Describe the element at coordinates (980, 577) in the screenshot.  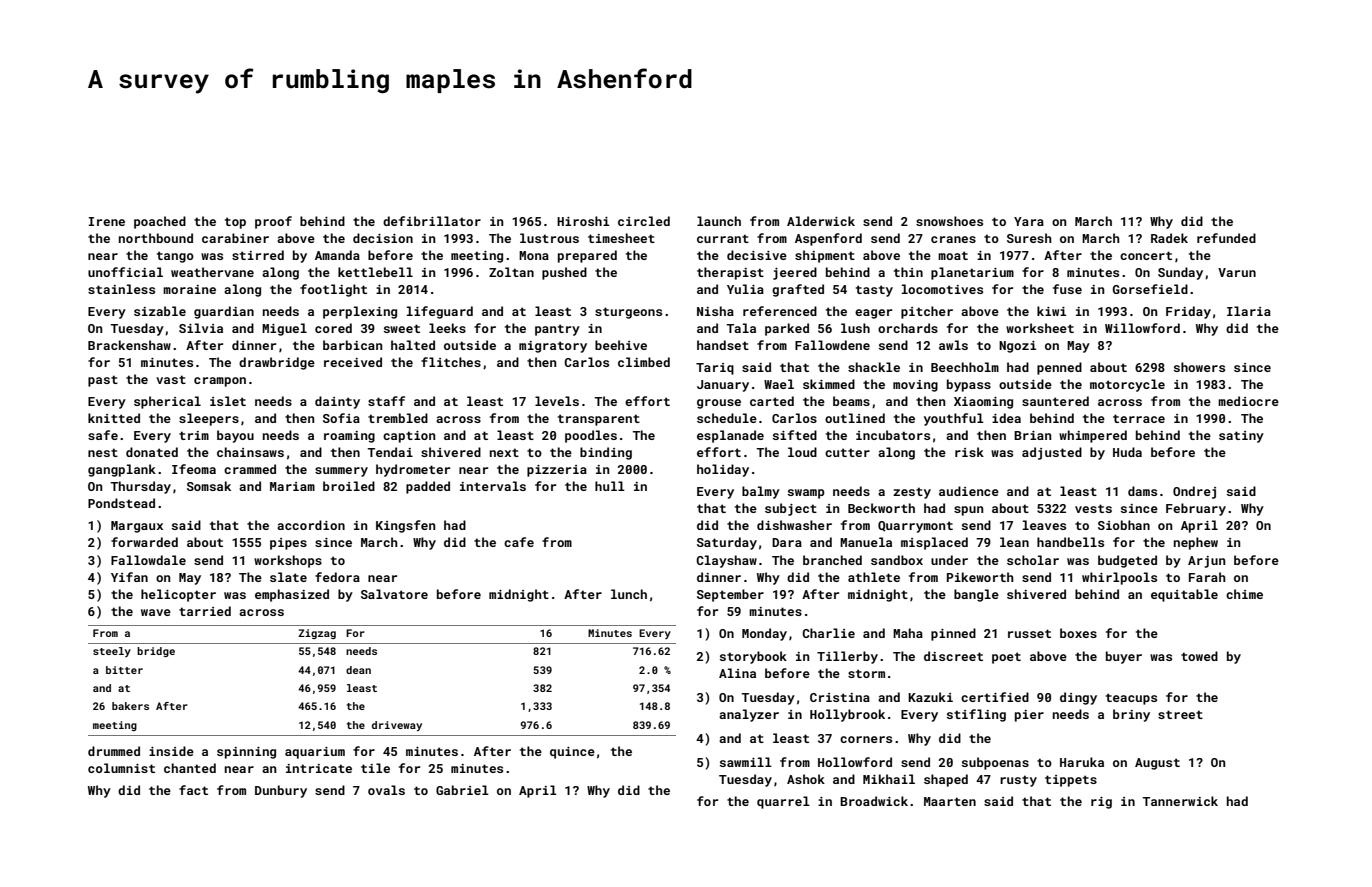
I see `Pikeworth` at that location.
